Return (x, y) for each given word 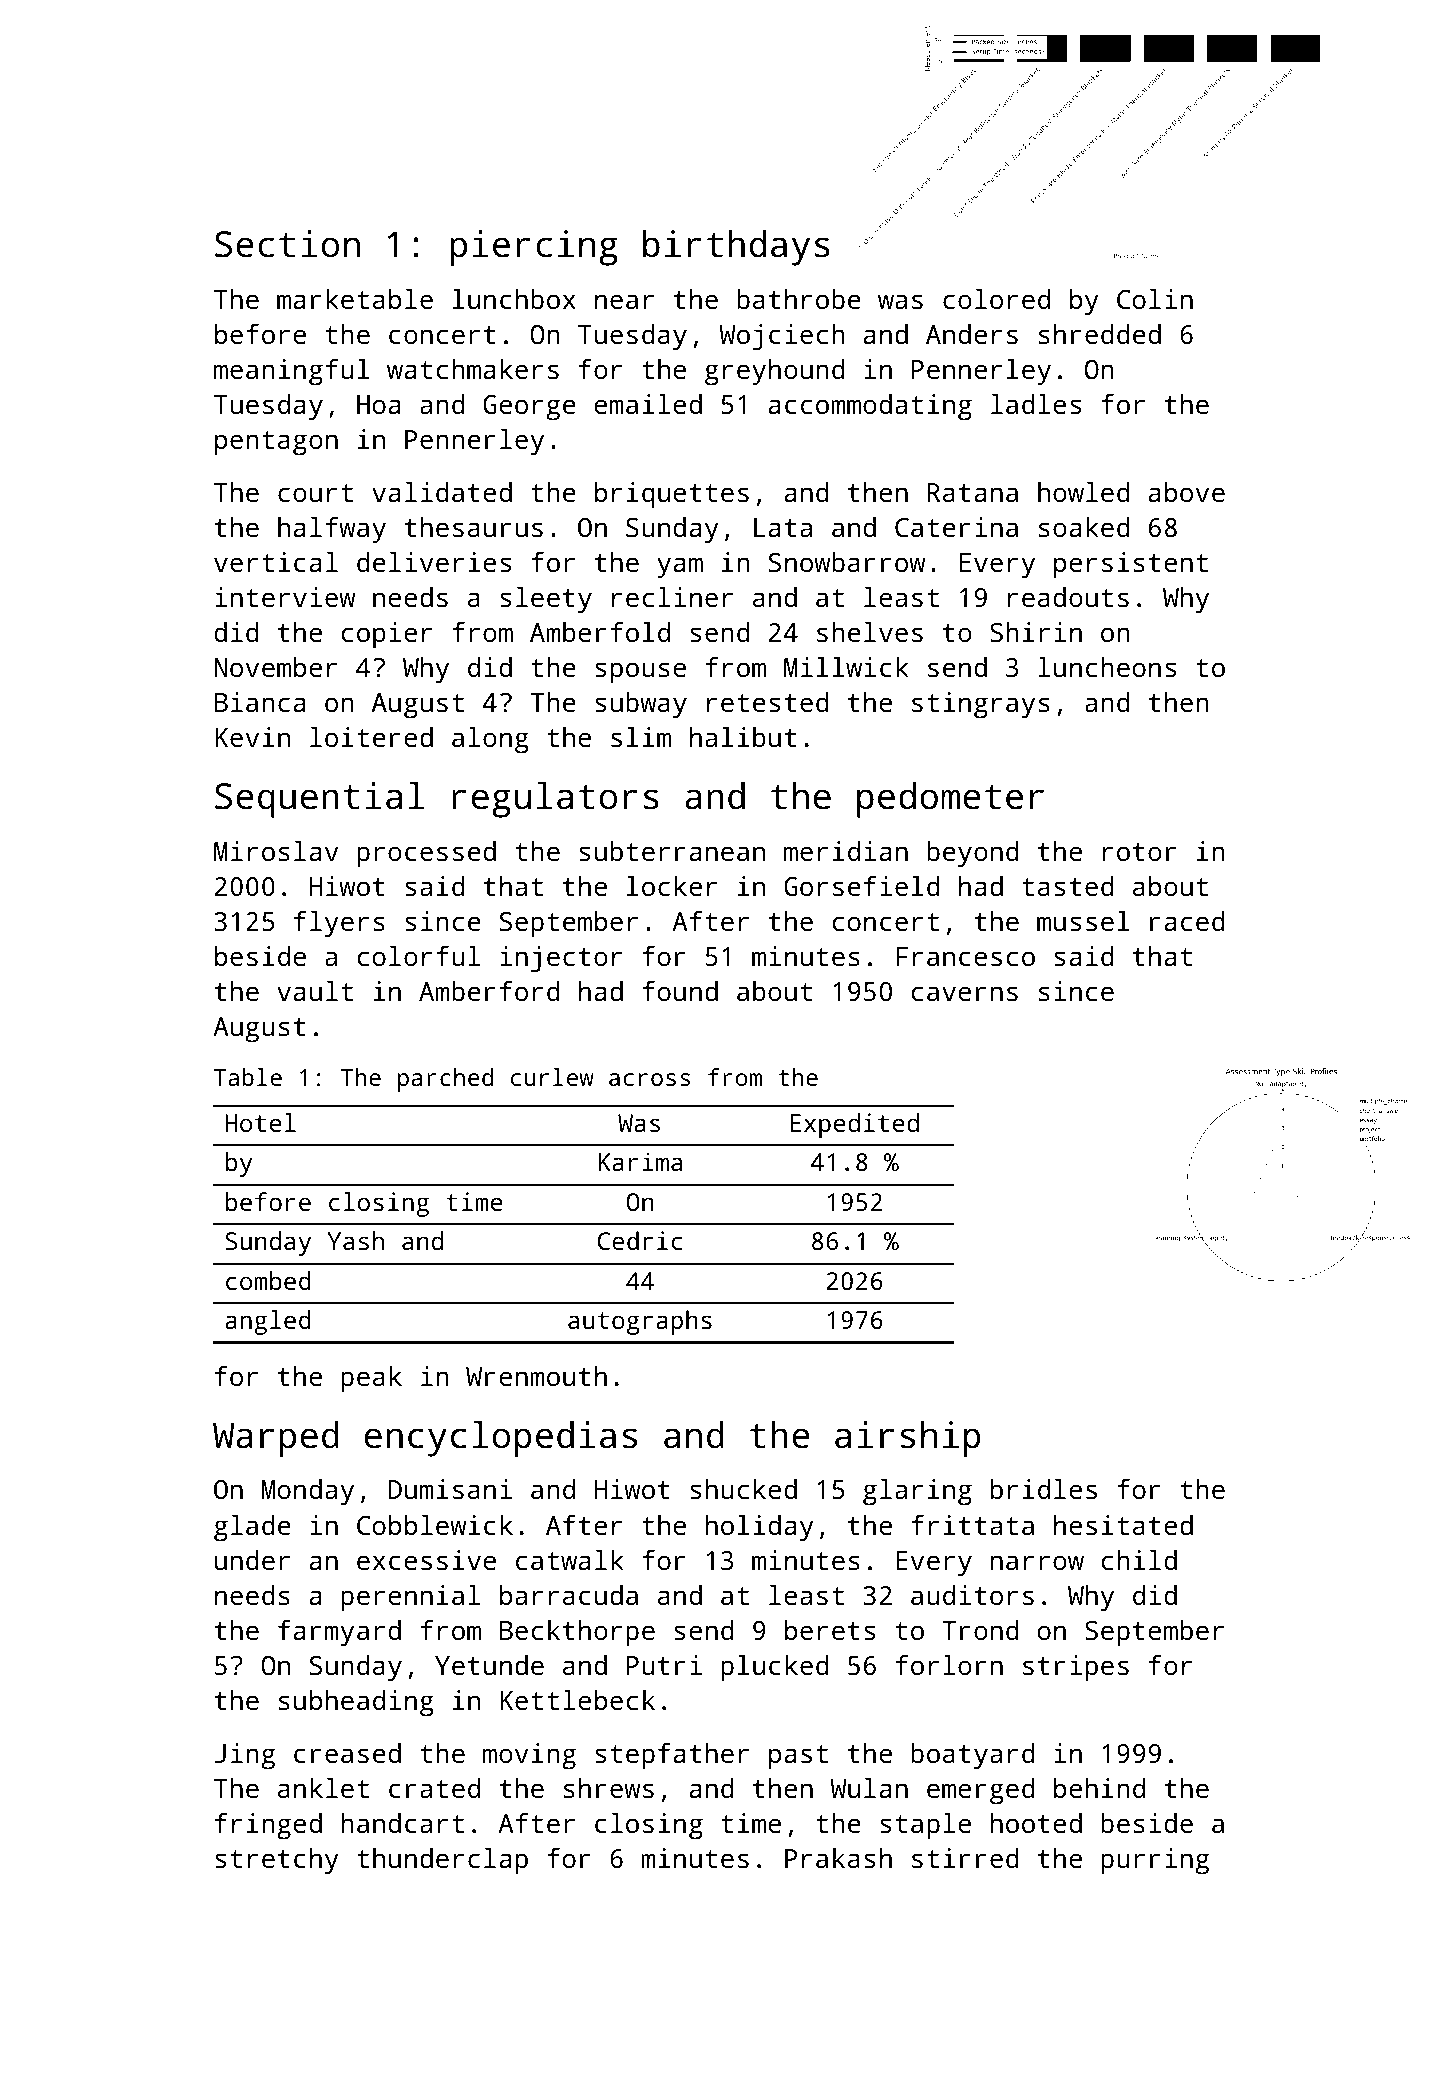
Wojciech (782, 337)
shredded (1100, 334)
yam (680, 568)
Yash (356, 1240)
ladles (1036, 404)
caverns (964, 993)
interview (285, 597)
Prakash (838, 1858)
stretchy (277, 1861)
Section (287, 244)
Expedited (855, 1125)
